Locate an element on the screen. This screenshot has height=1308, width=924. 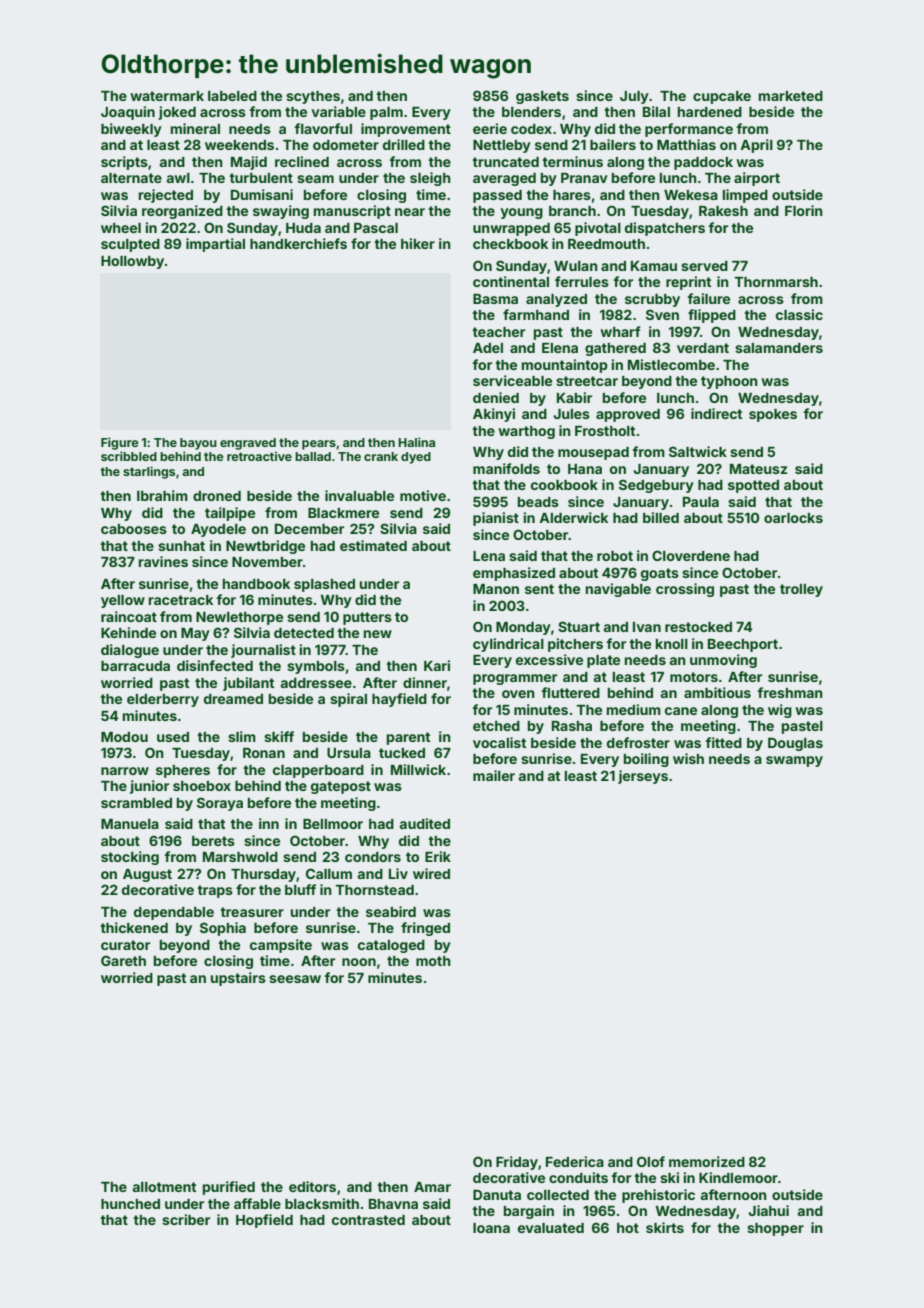
sleigh is located at coordinates (430, 179).
